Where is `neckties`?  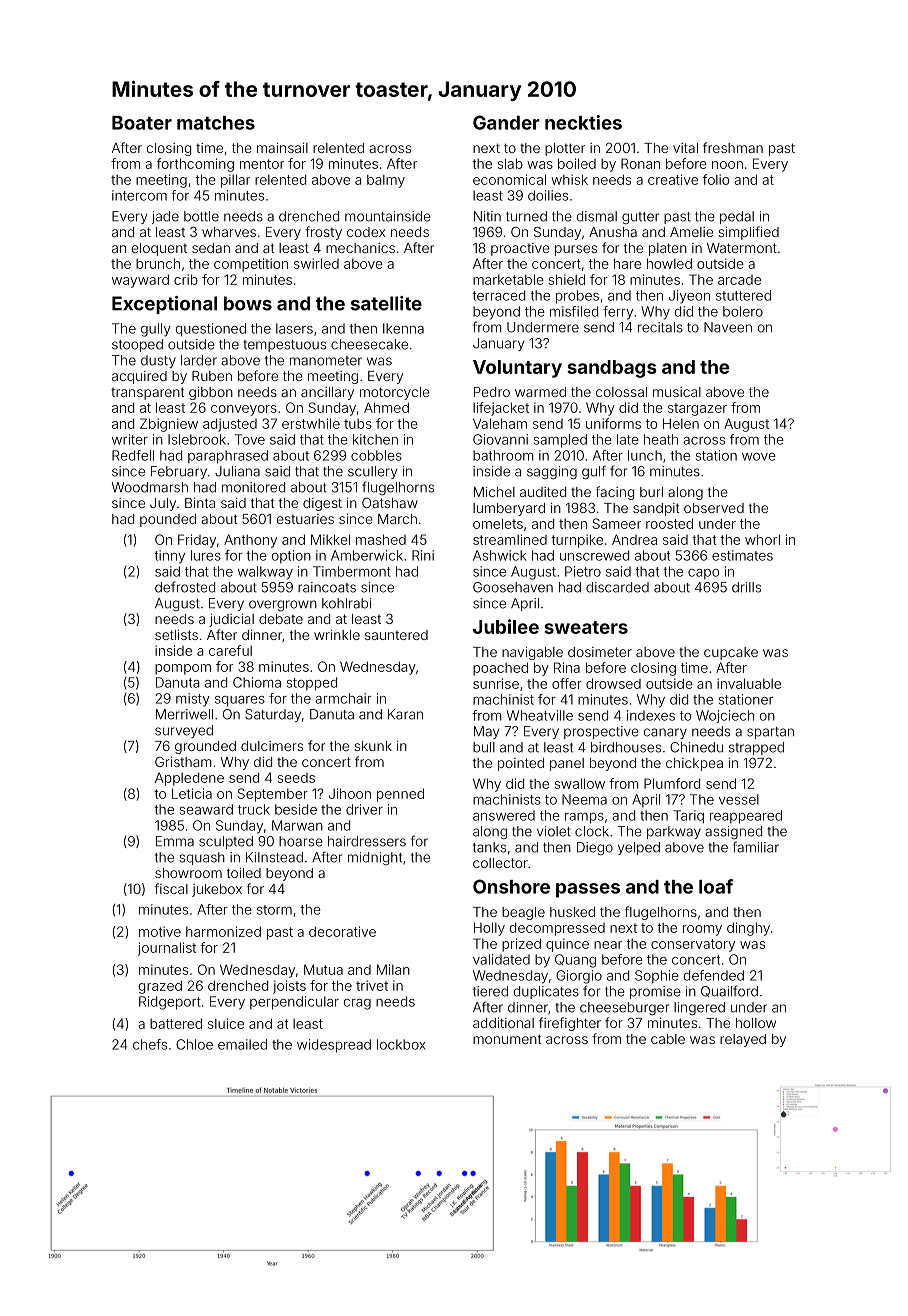 neckties is located at coordinates (583, 122).
